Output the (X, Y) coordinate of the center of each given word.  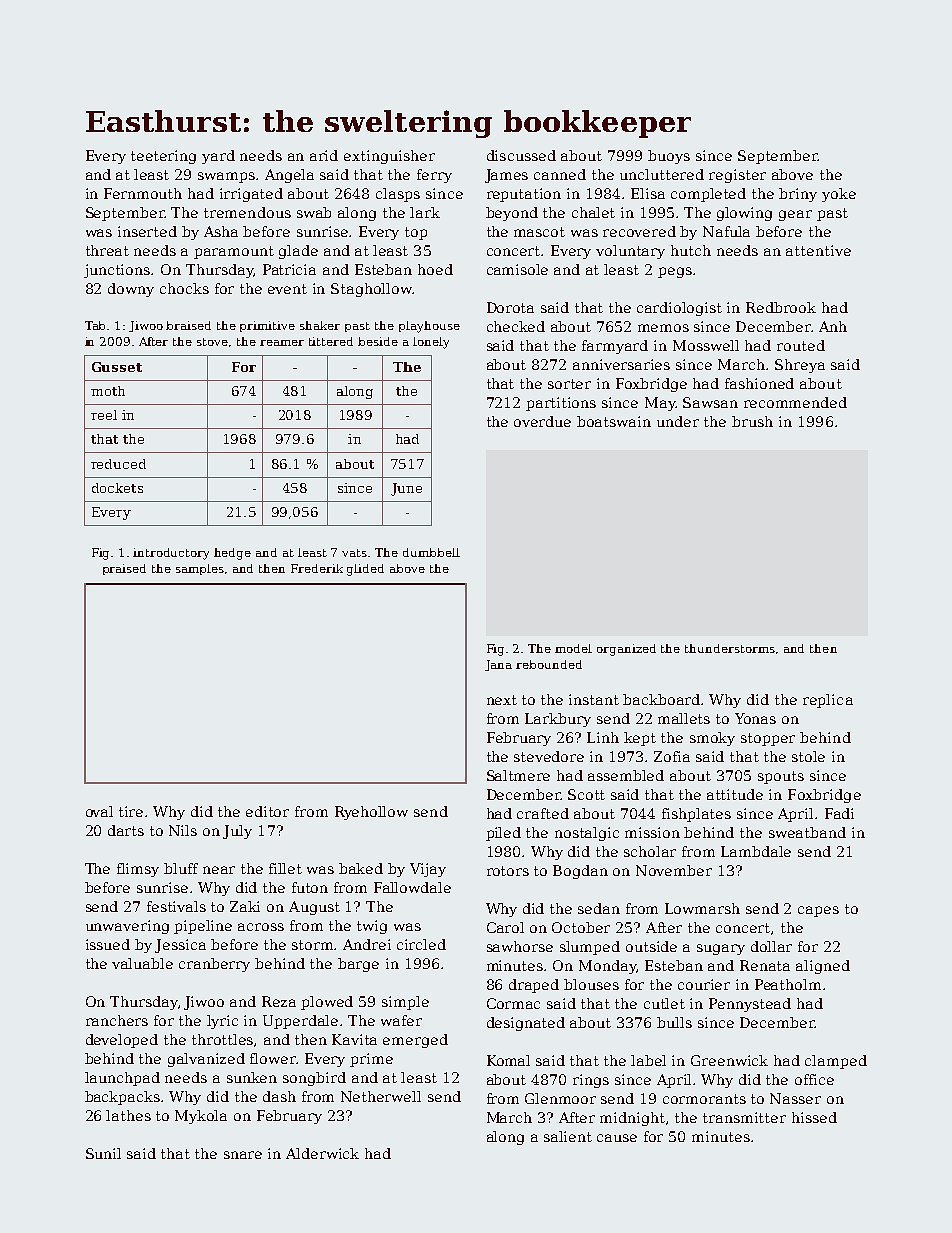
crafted (543, 813)
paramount (234, 252)
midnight (632, 1119)
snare (243, 1155)
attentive (818, 250)
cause (617, 1138)
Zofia (672, 756)
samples (200, 569)
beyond (512, 214)
